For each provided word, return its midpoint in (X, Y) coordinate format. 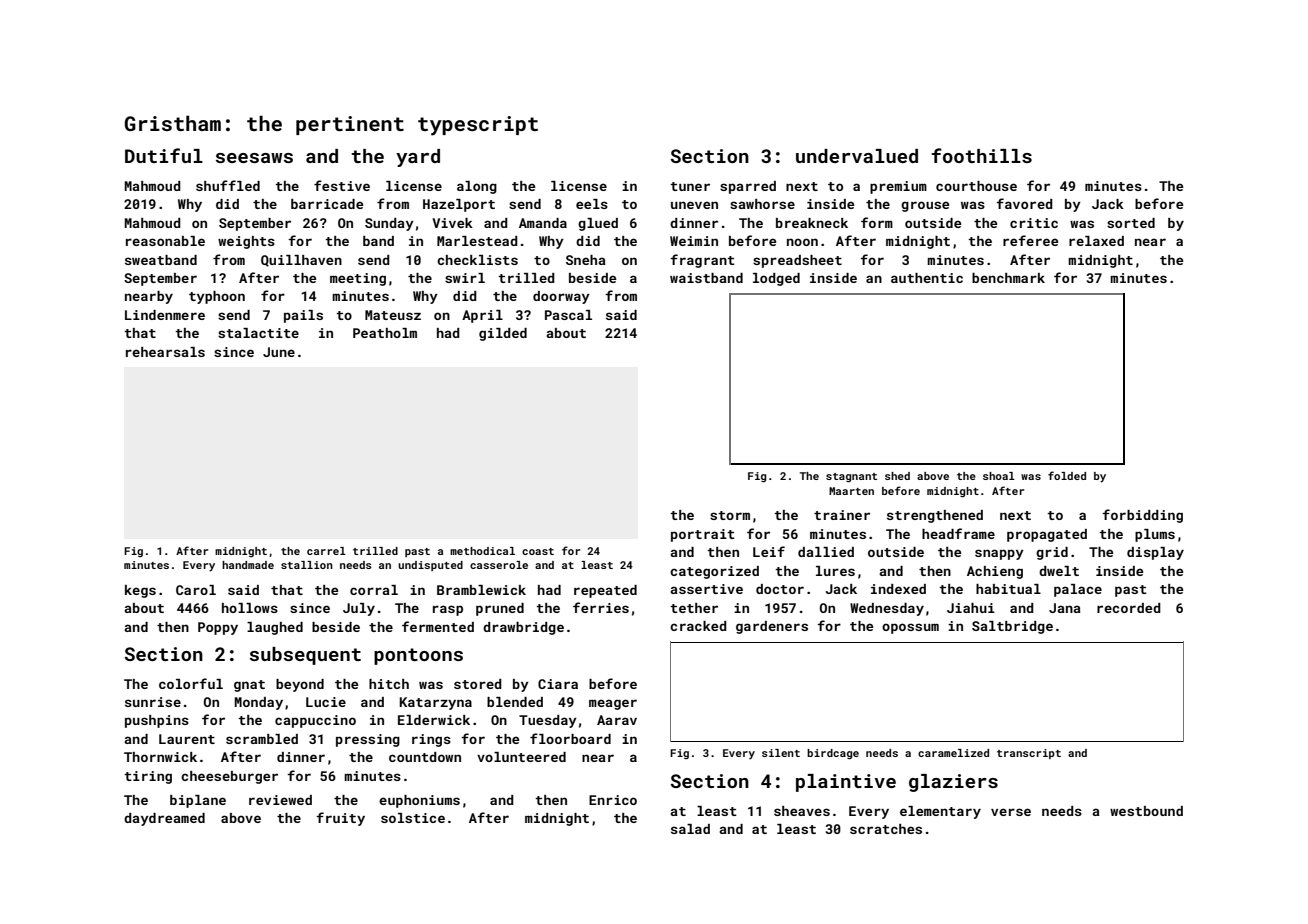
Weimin (694, 241)
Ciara (558, 684)
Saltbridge (1012, 627)
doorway (561, 297)
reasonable (165, 241)
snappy (999, 554)
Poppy (218, 628)
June (279, 352)
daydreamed (164, 819)
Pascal (568, 315)
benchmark (1008, 278)
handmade (248, 565)
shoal (999, 476)
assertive (706, 589)
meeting (358, 279)
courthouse (976, 186)
